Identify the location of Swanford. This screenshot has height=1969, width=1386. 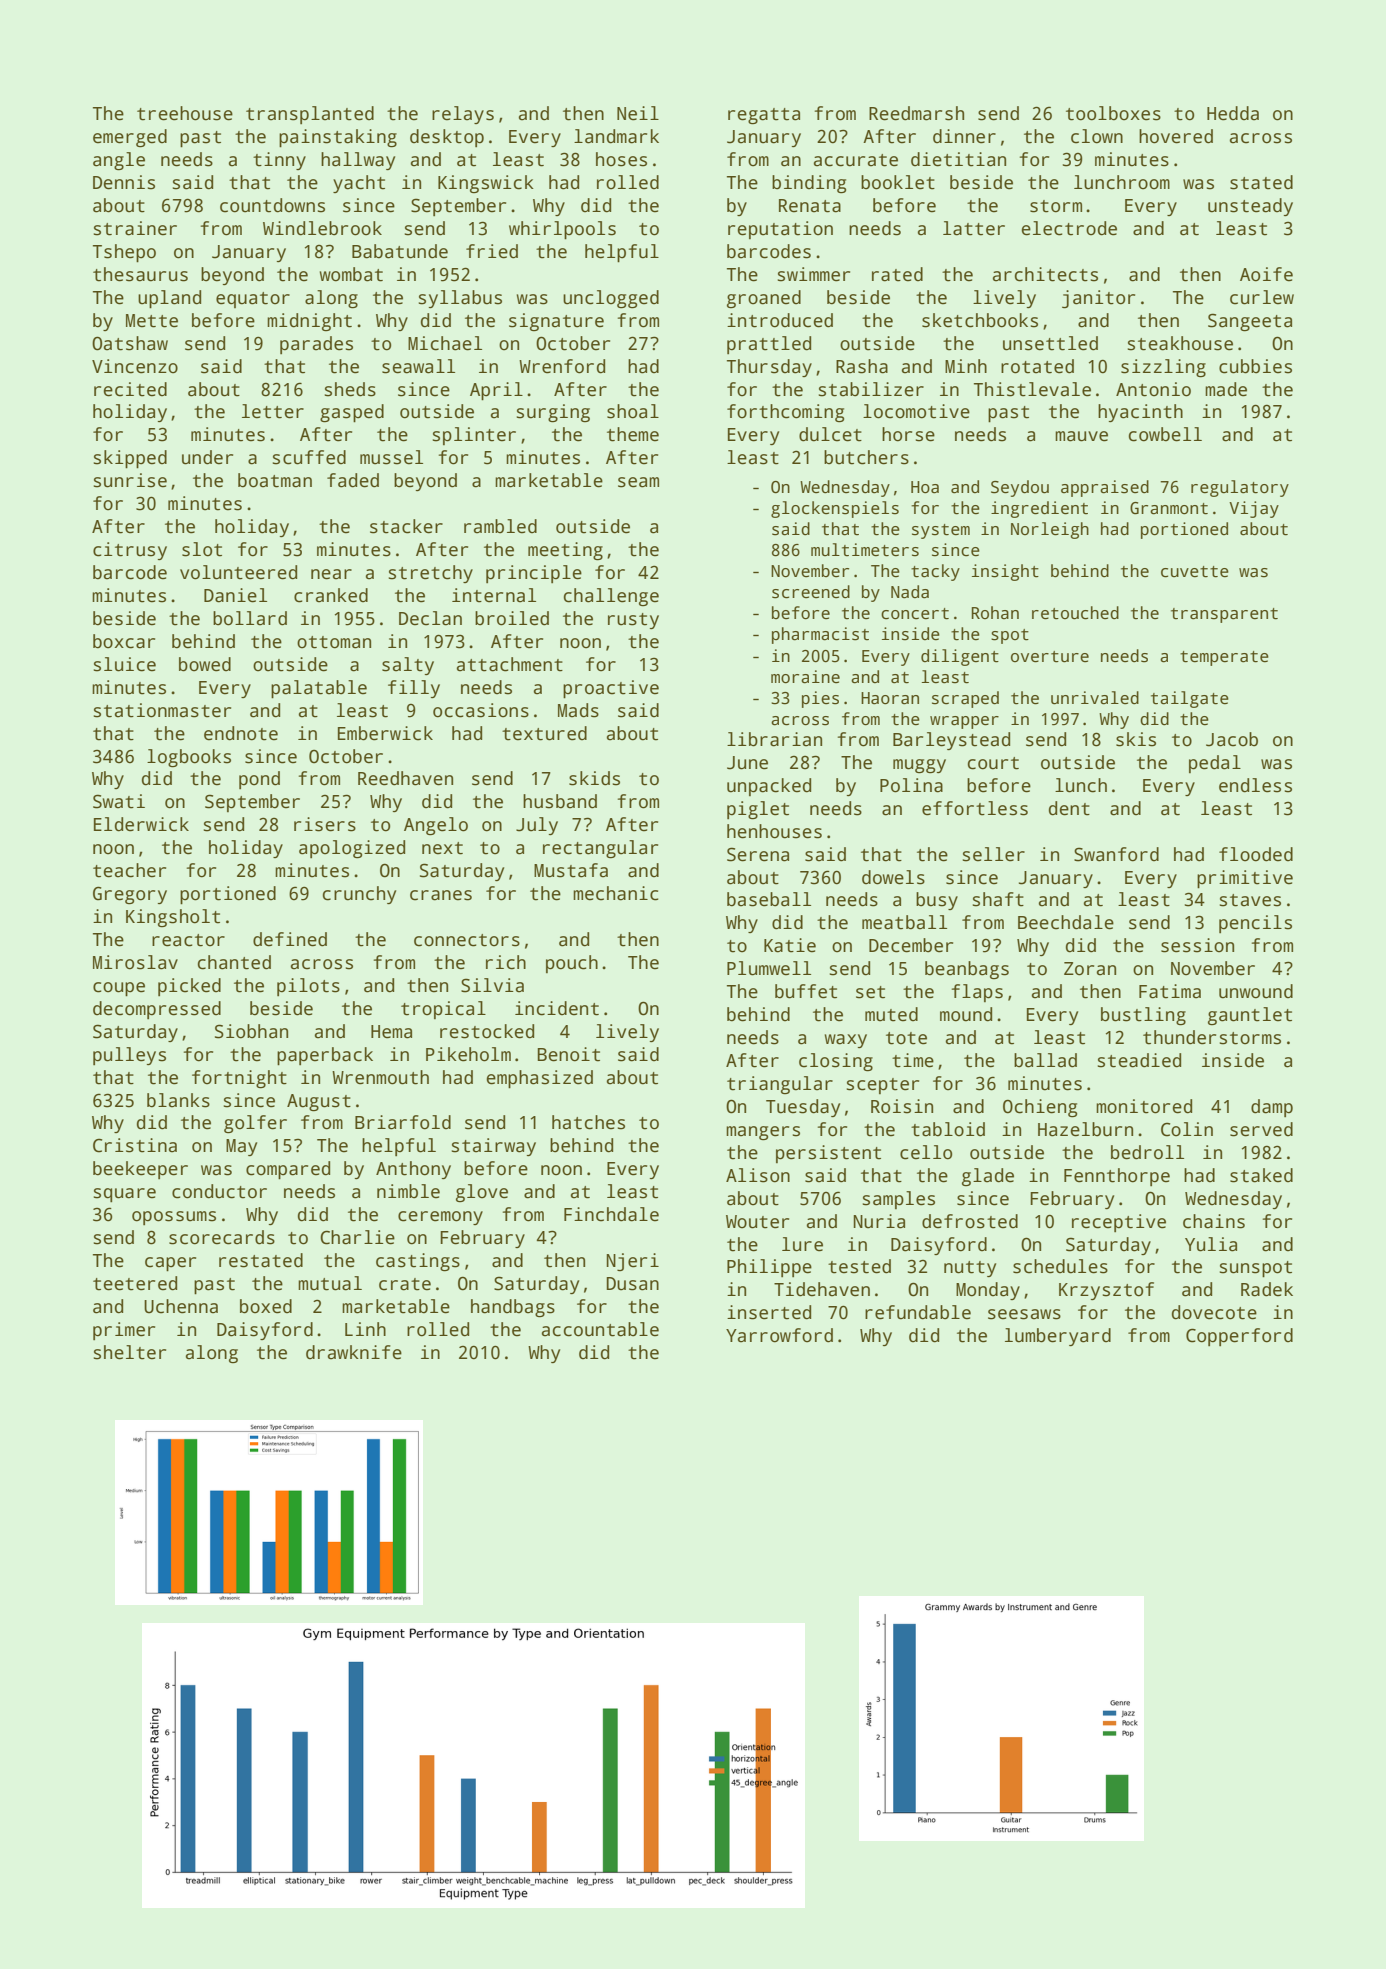
(1116, 854).
